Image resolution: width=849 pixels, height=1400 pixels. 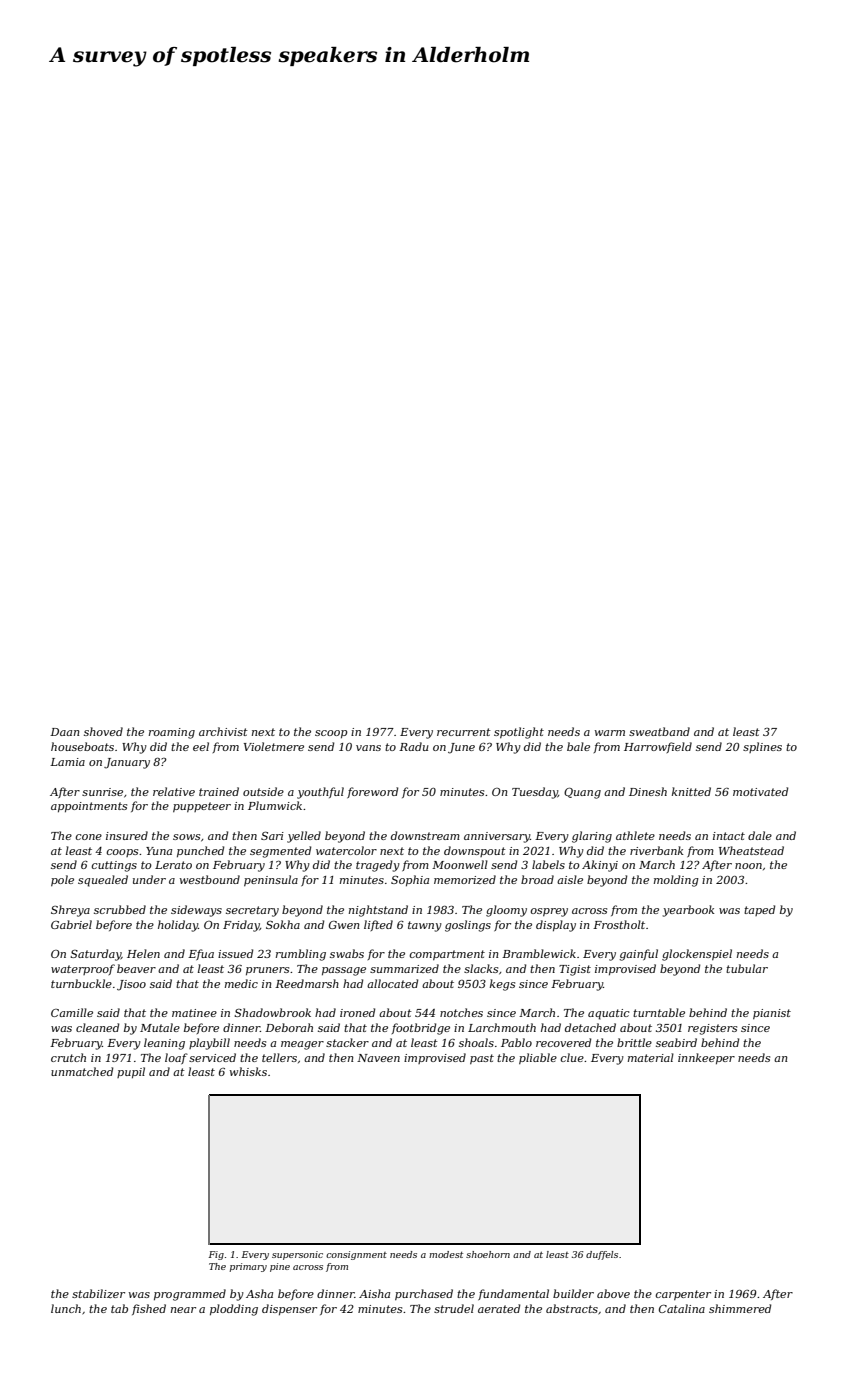 I want to click on dispenser, so click(x=289, y=1309).
